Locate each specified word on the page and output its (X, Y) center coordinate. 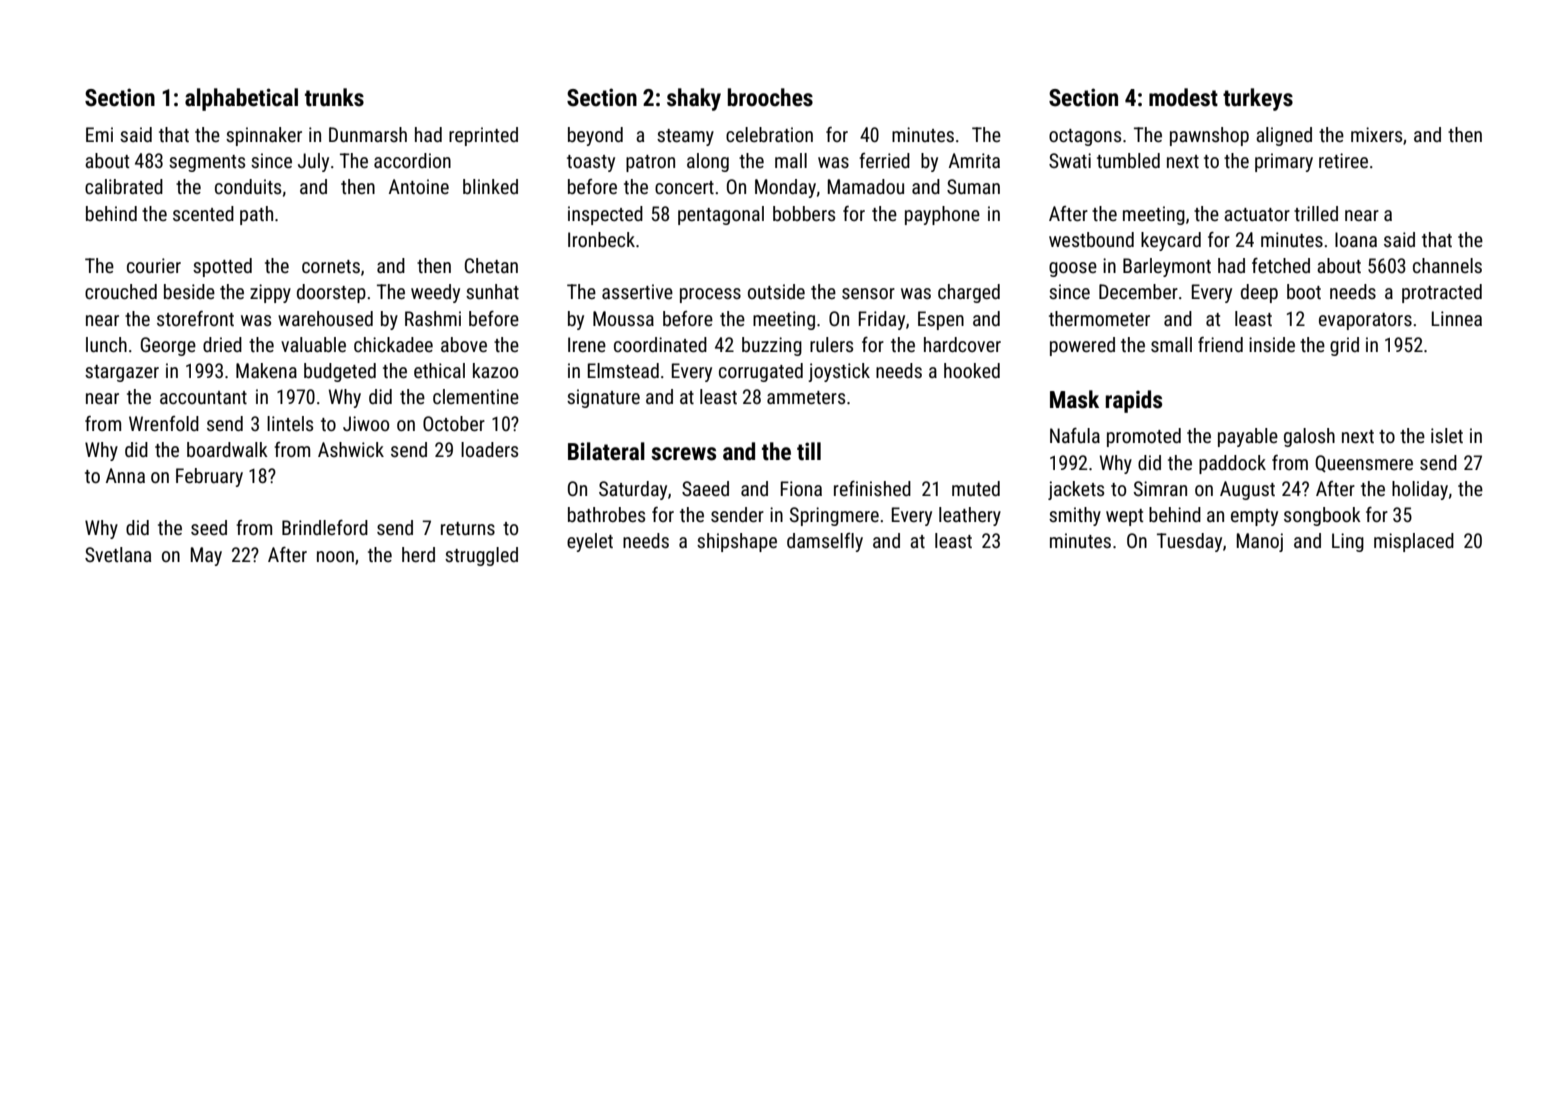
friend (1220, 344)
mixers (1376, 134)
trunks (334, 97)
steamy (685, 137)
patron (650, 163)
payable (1248, 437)
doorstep (331, 293)
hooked (972, 370)
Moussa (623, 318)
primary (1284, 162)
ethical (439, 370)
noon (335, 556)
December (1138, 291)
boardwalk (227, 449)
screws (683, 454)
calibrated (124, 186)
